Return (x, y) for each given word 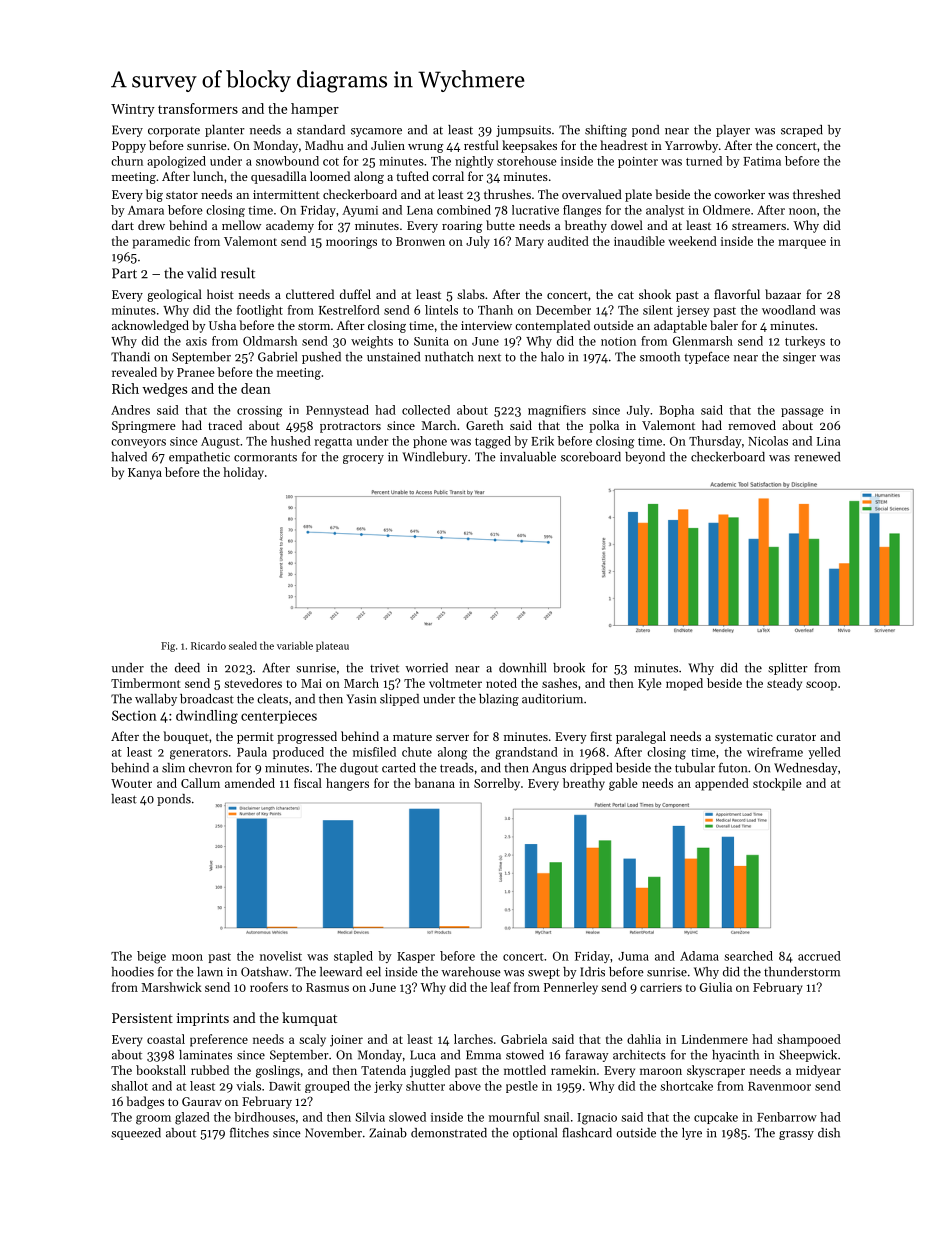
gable (623, 784)
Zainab (388, 1133)
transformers (198, 108)
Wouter (131, 783)
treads (457, 768)
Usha (222, 325)
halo (552, 357)
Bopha (676, 411)
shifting (606, 130)
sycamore (376, 132)
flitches (249, 1132)
